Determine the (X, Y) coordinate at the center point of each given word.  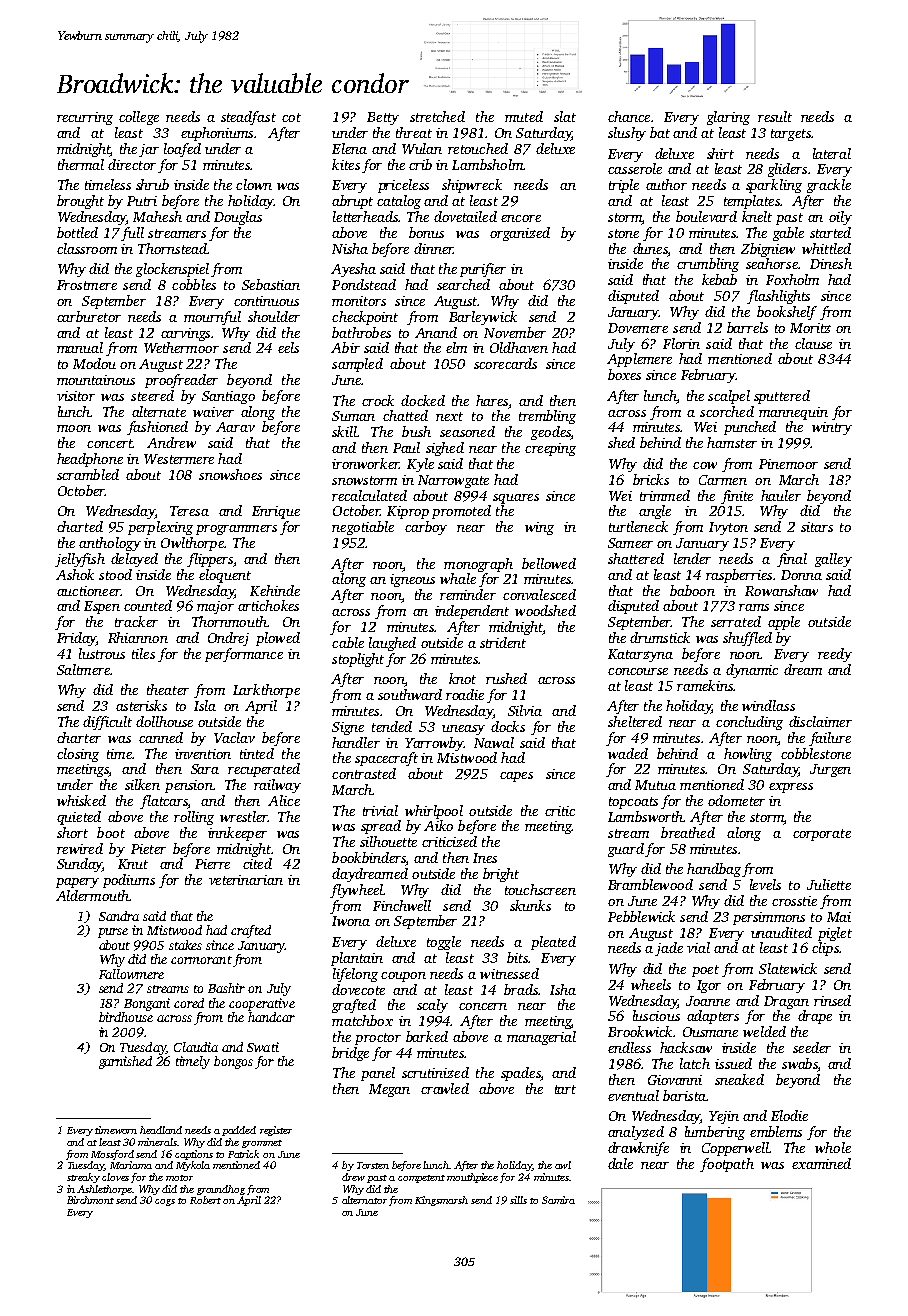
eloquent (225, 576)
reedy (835, 655)
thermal (81, 164)
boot (111, 832)
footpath (727, 1165)
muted (524, 116)
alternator (364, 1200)
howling (748, 755)
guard (626, 850)
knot (462, 678)
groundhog (221, 1190)
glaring (728, 118)
